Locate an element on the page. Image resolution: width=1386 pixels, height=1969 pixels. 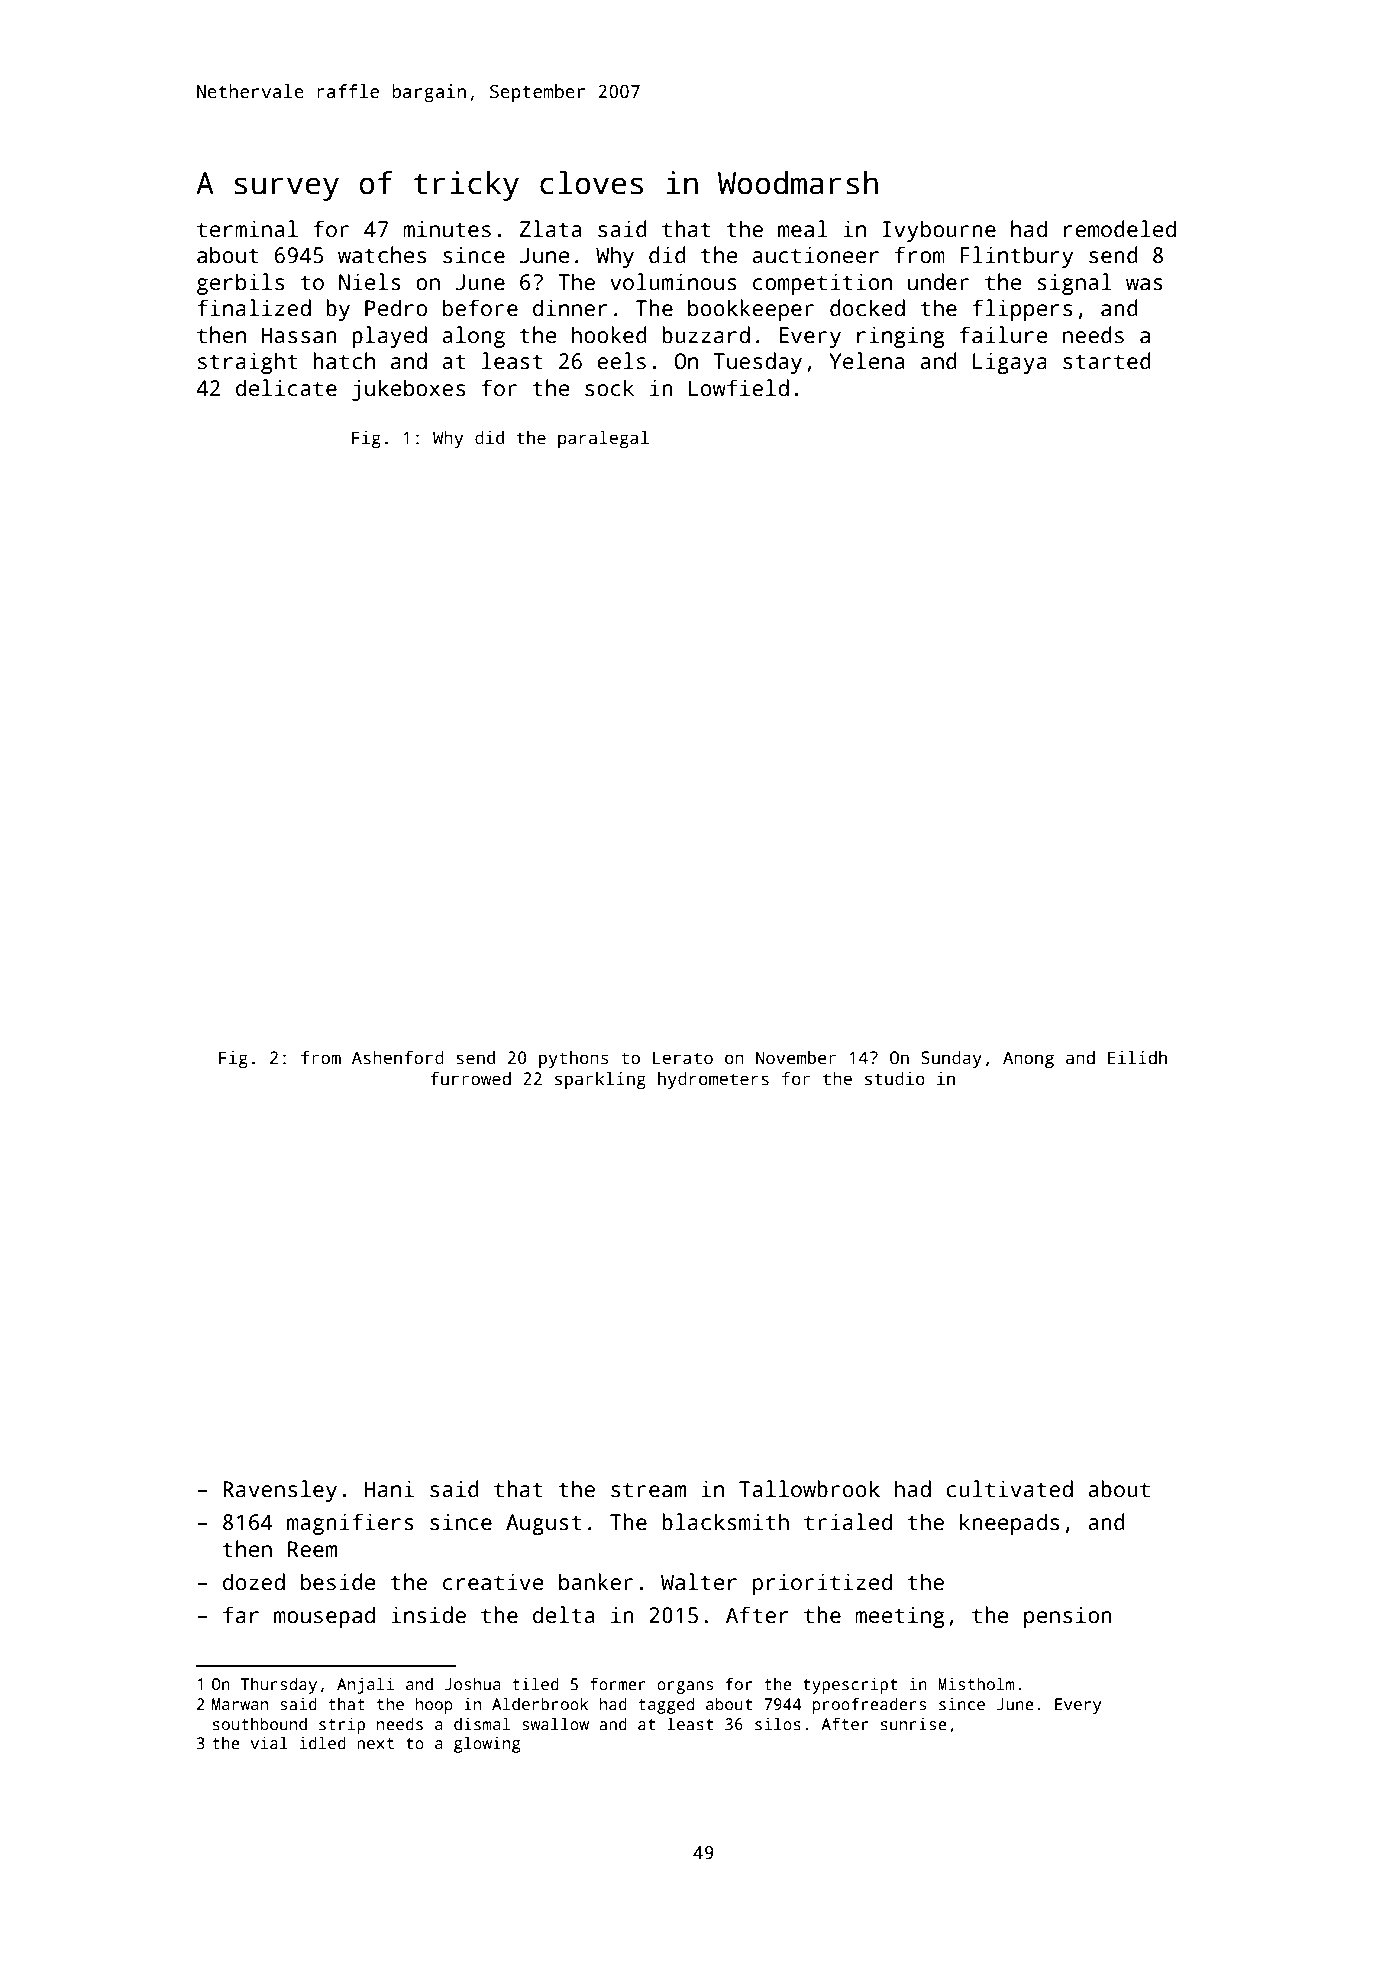
Eilidh is located at coordinates (1137, 1058).
